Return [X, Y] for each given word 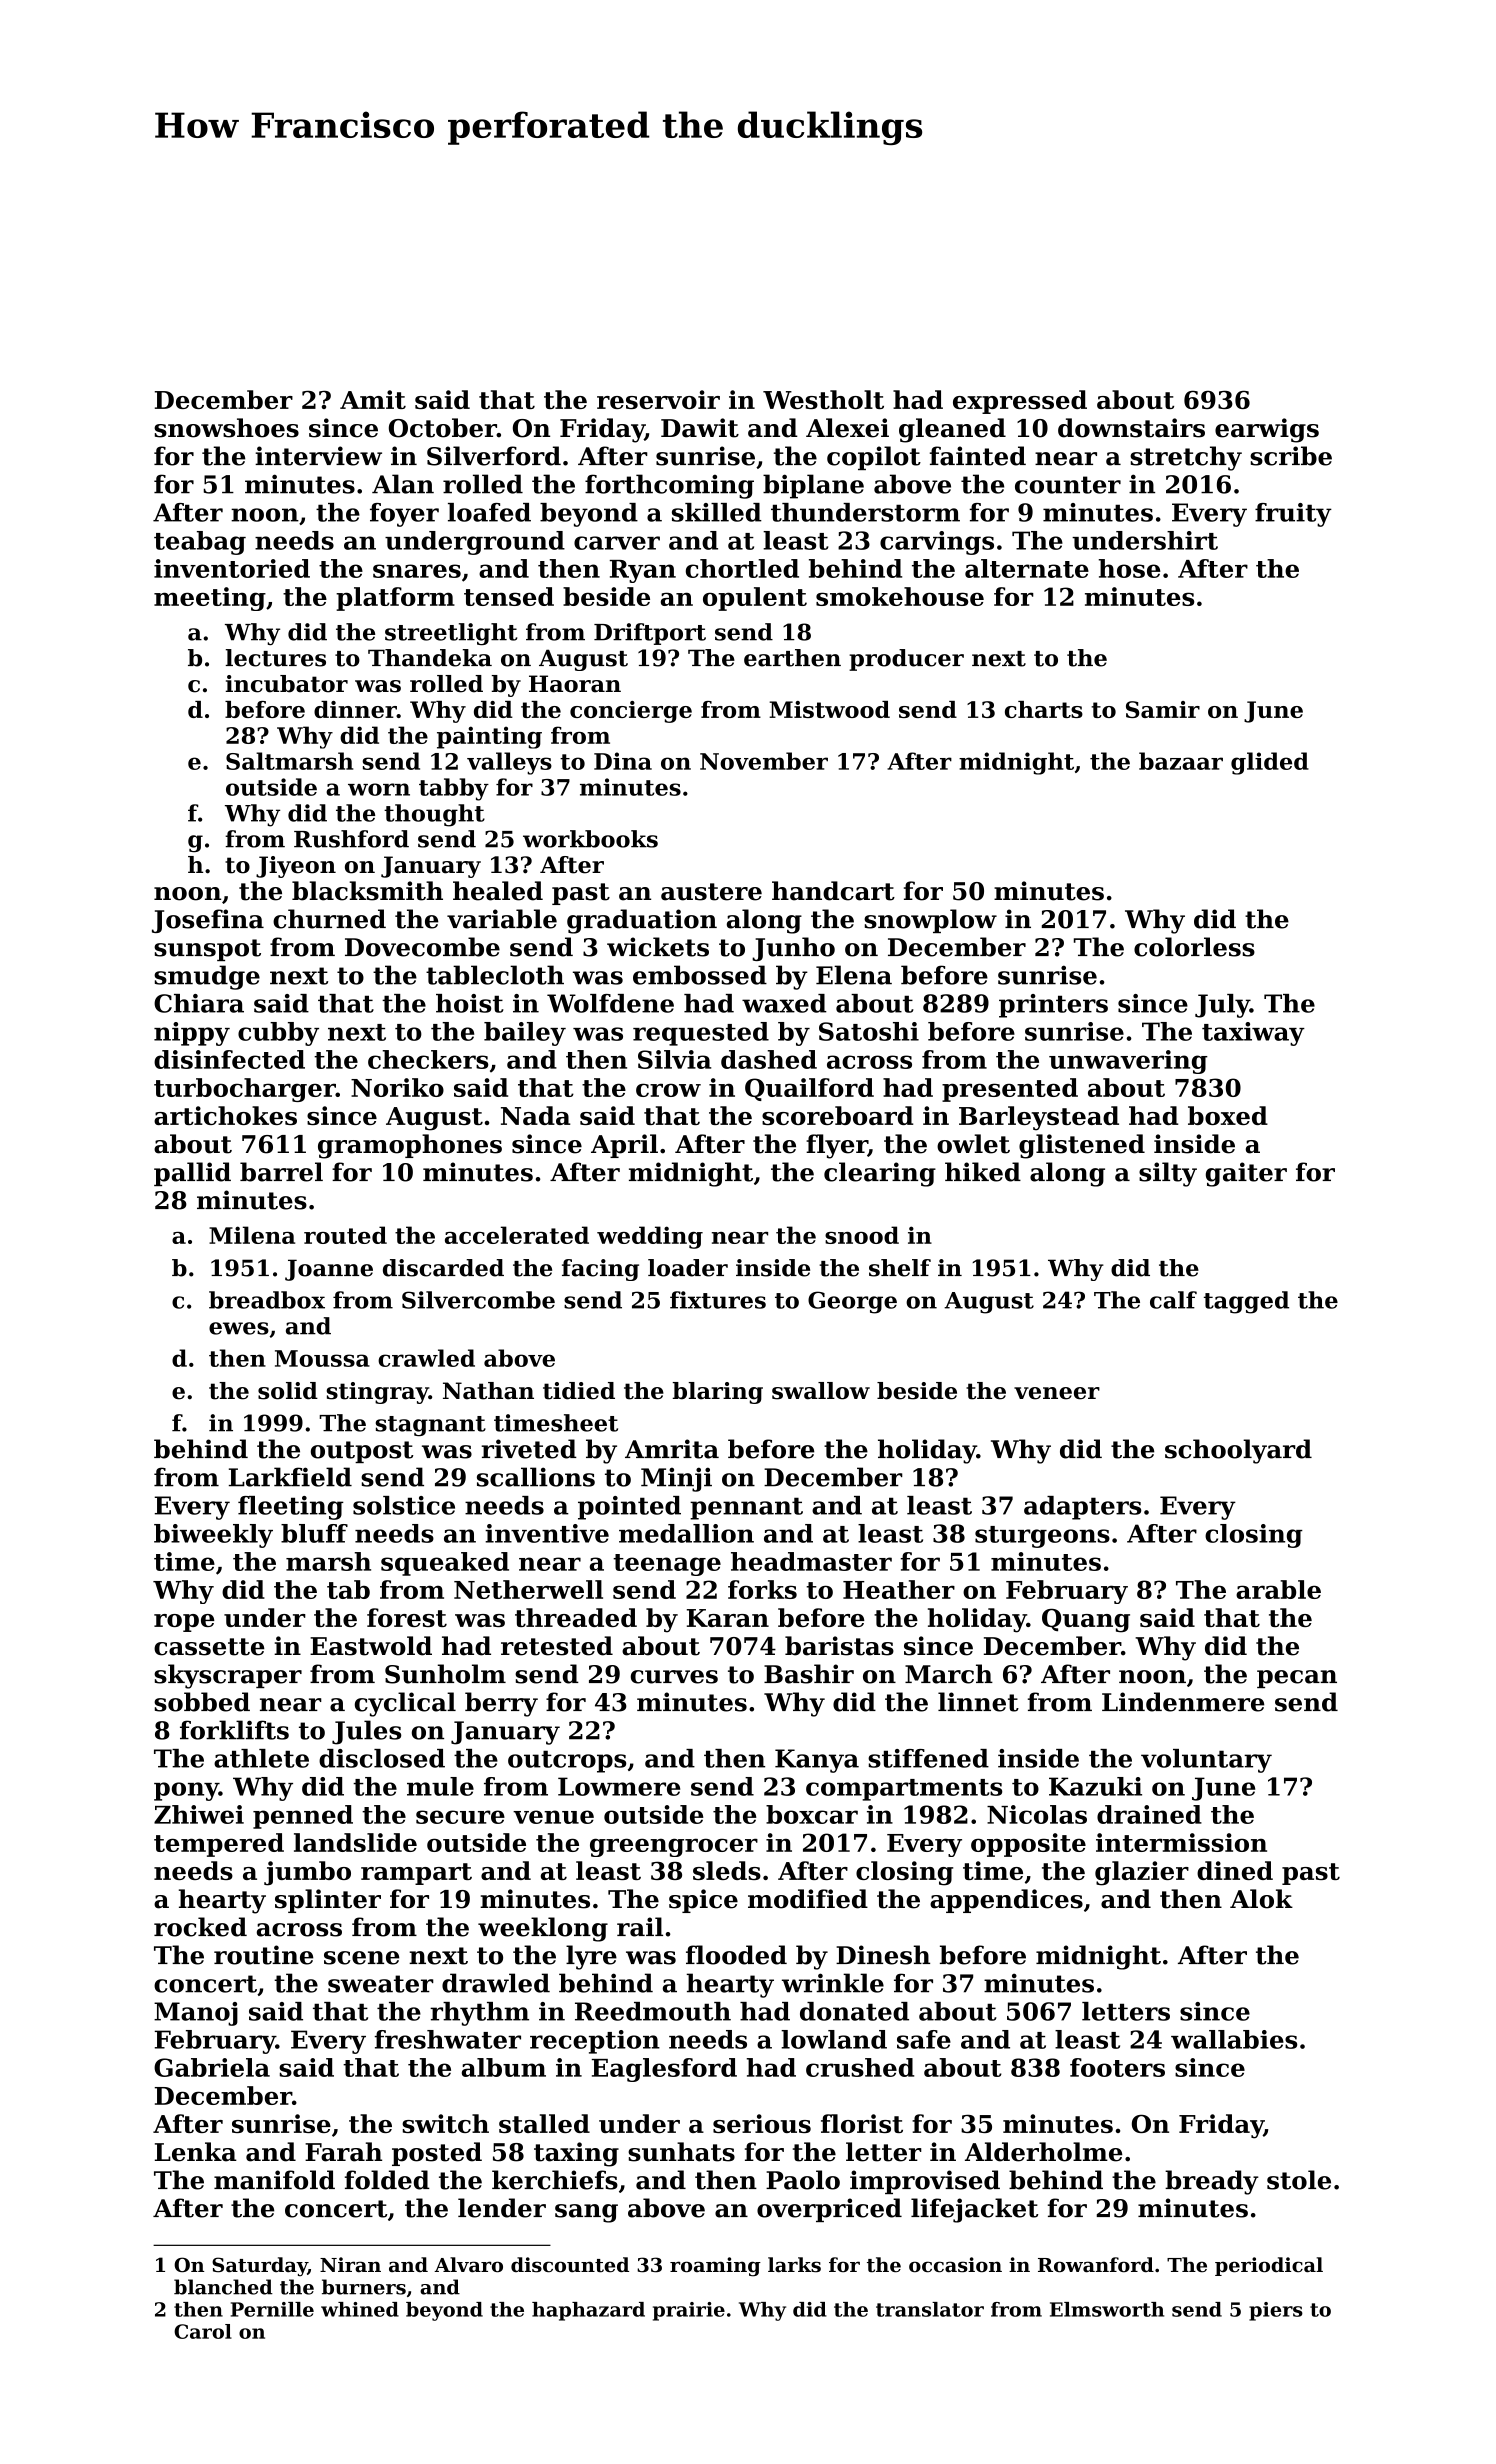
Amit [373, 399]
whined [360, 2309]
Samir [1163, 709]
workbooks [590, 839]
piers [1276, 2311]
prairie [689, 2311]
